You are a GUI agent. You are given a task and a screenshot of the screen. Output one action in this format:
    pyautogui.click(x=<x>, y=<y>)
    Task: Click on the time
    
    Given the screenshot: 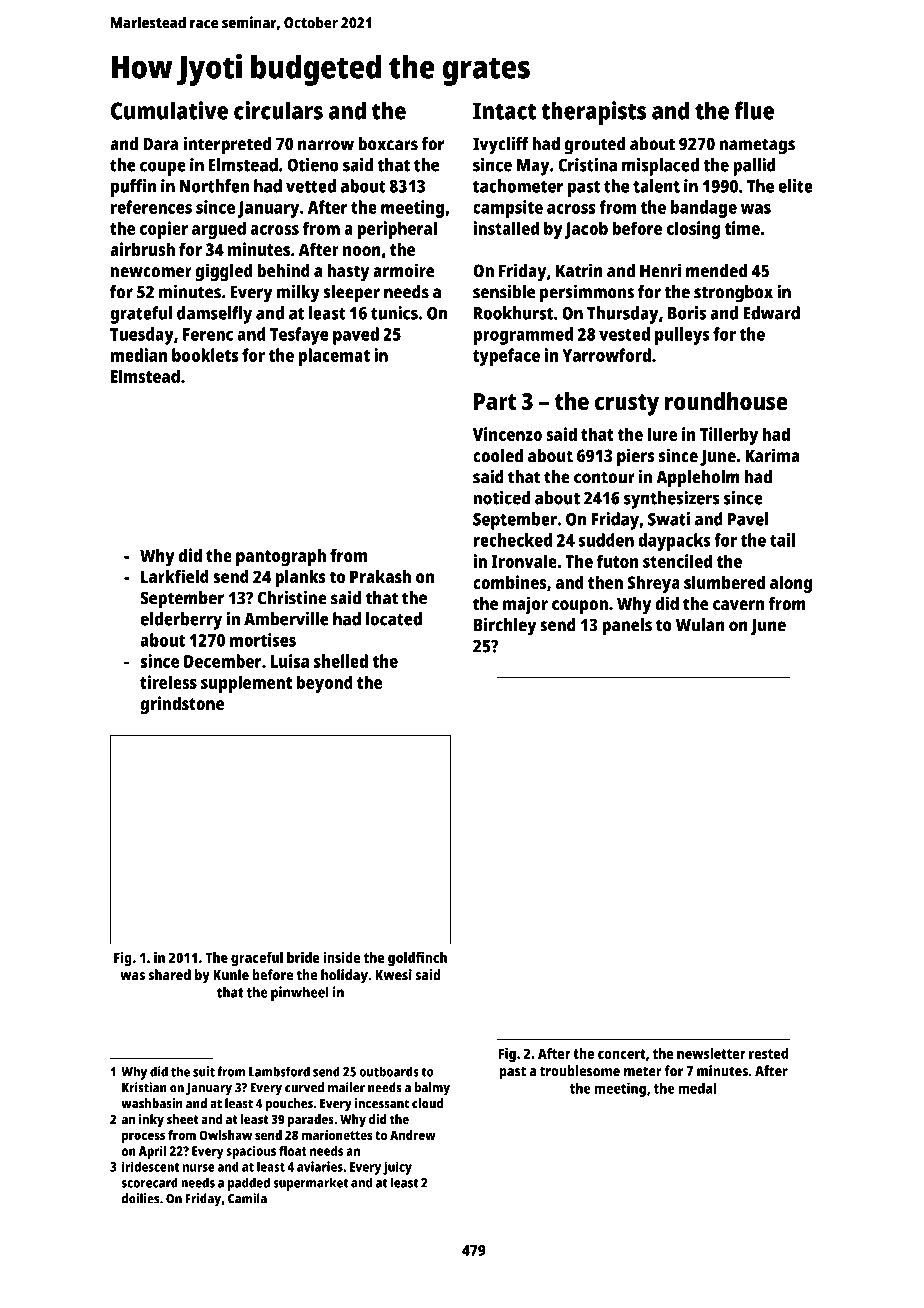 What is the action you would take?
    pyautogui.click(x=742, y=228)
